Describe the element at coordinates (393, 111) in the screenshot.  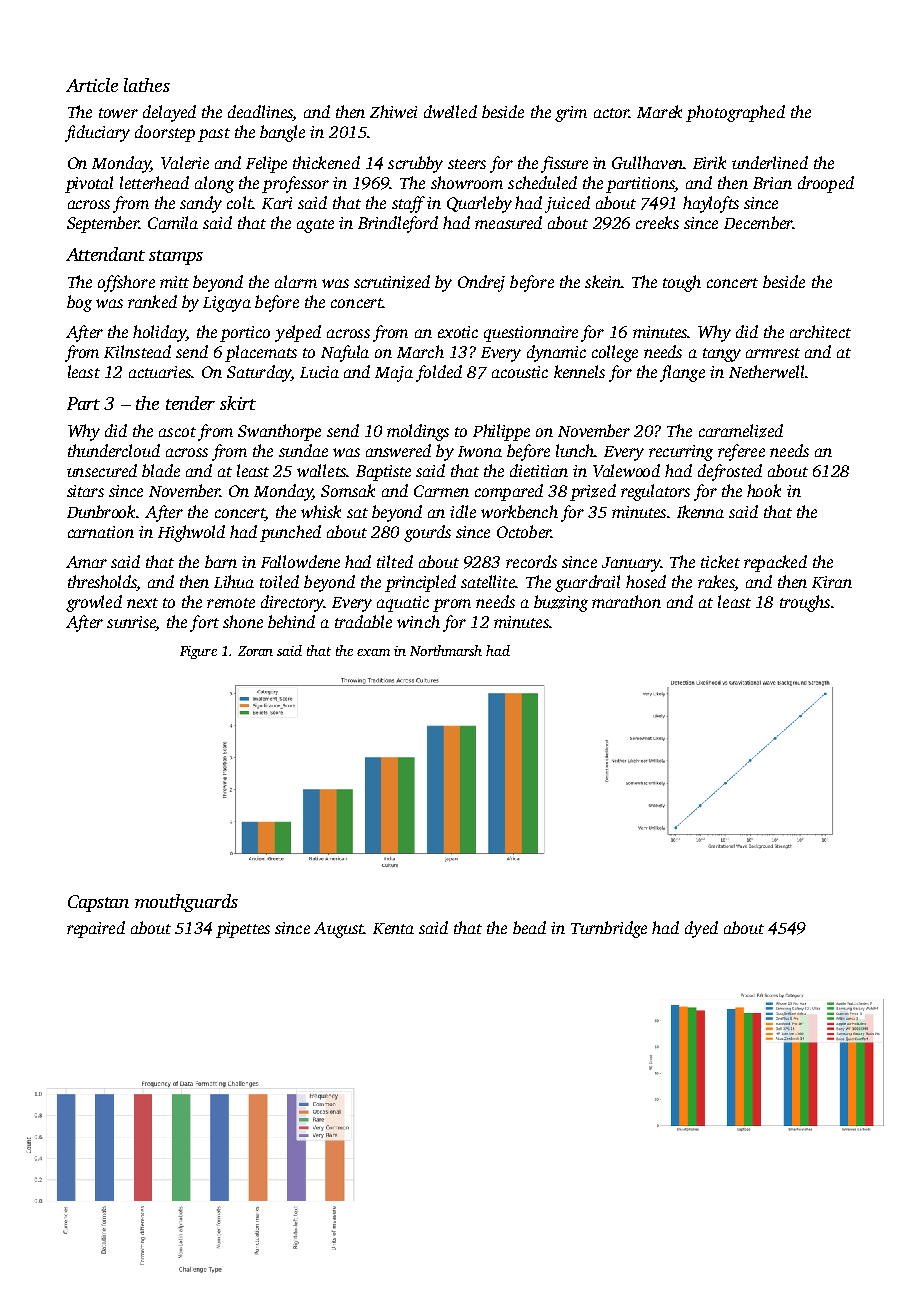
I see `Zhiwei` at that location.
